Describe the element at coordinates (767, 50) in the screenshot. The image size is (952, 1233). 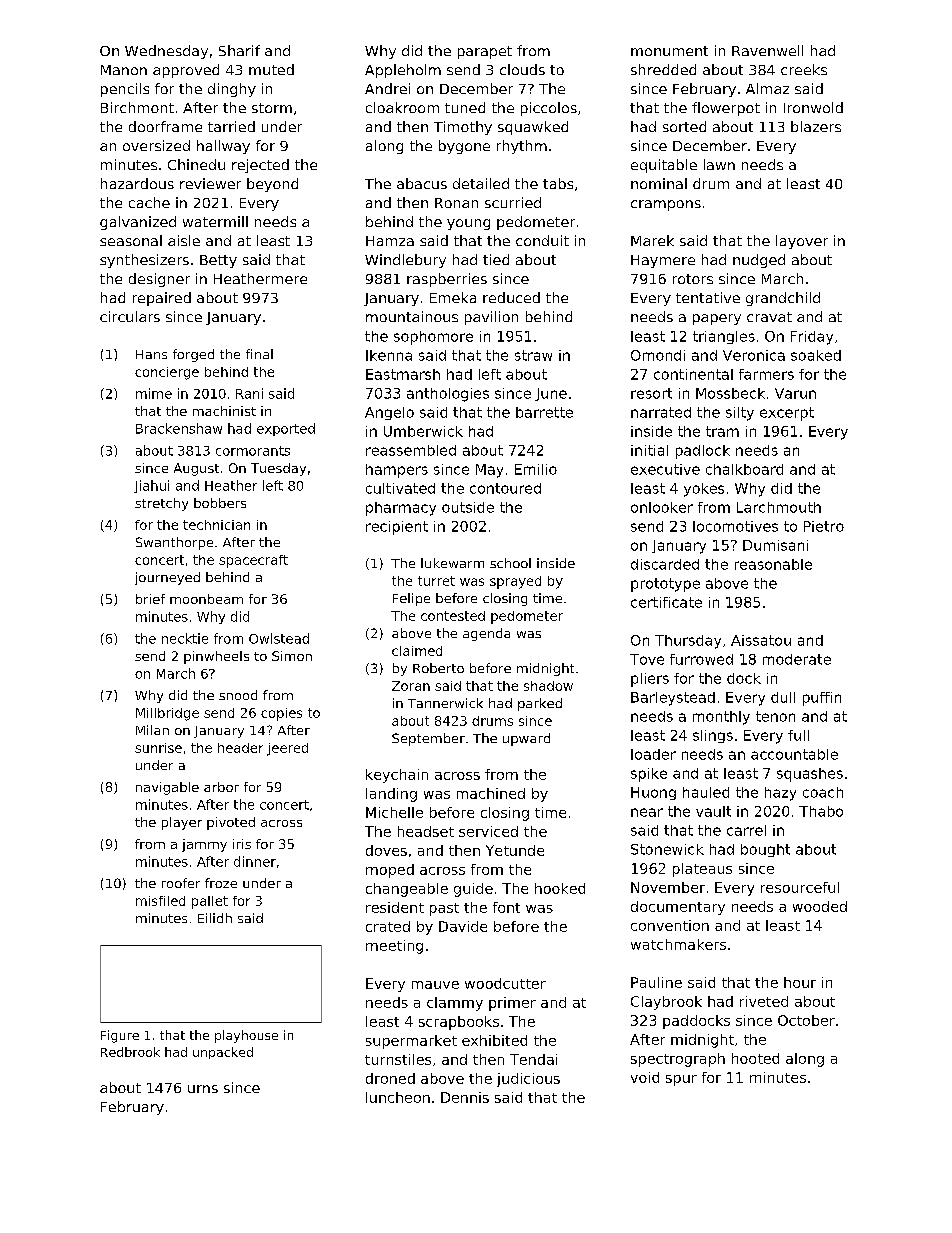
I see `Ravenwell` at that location.
